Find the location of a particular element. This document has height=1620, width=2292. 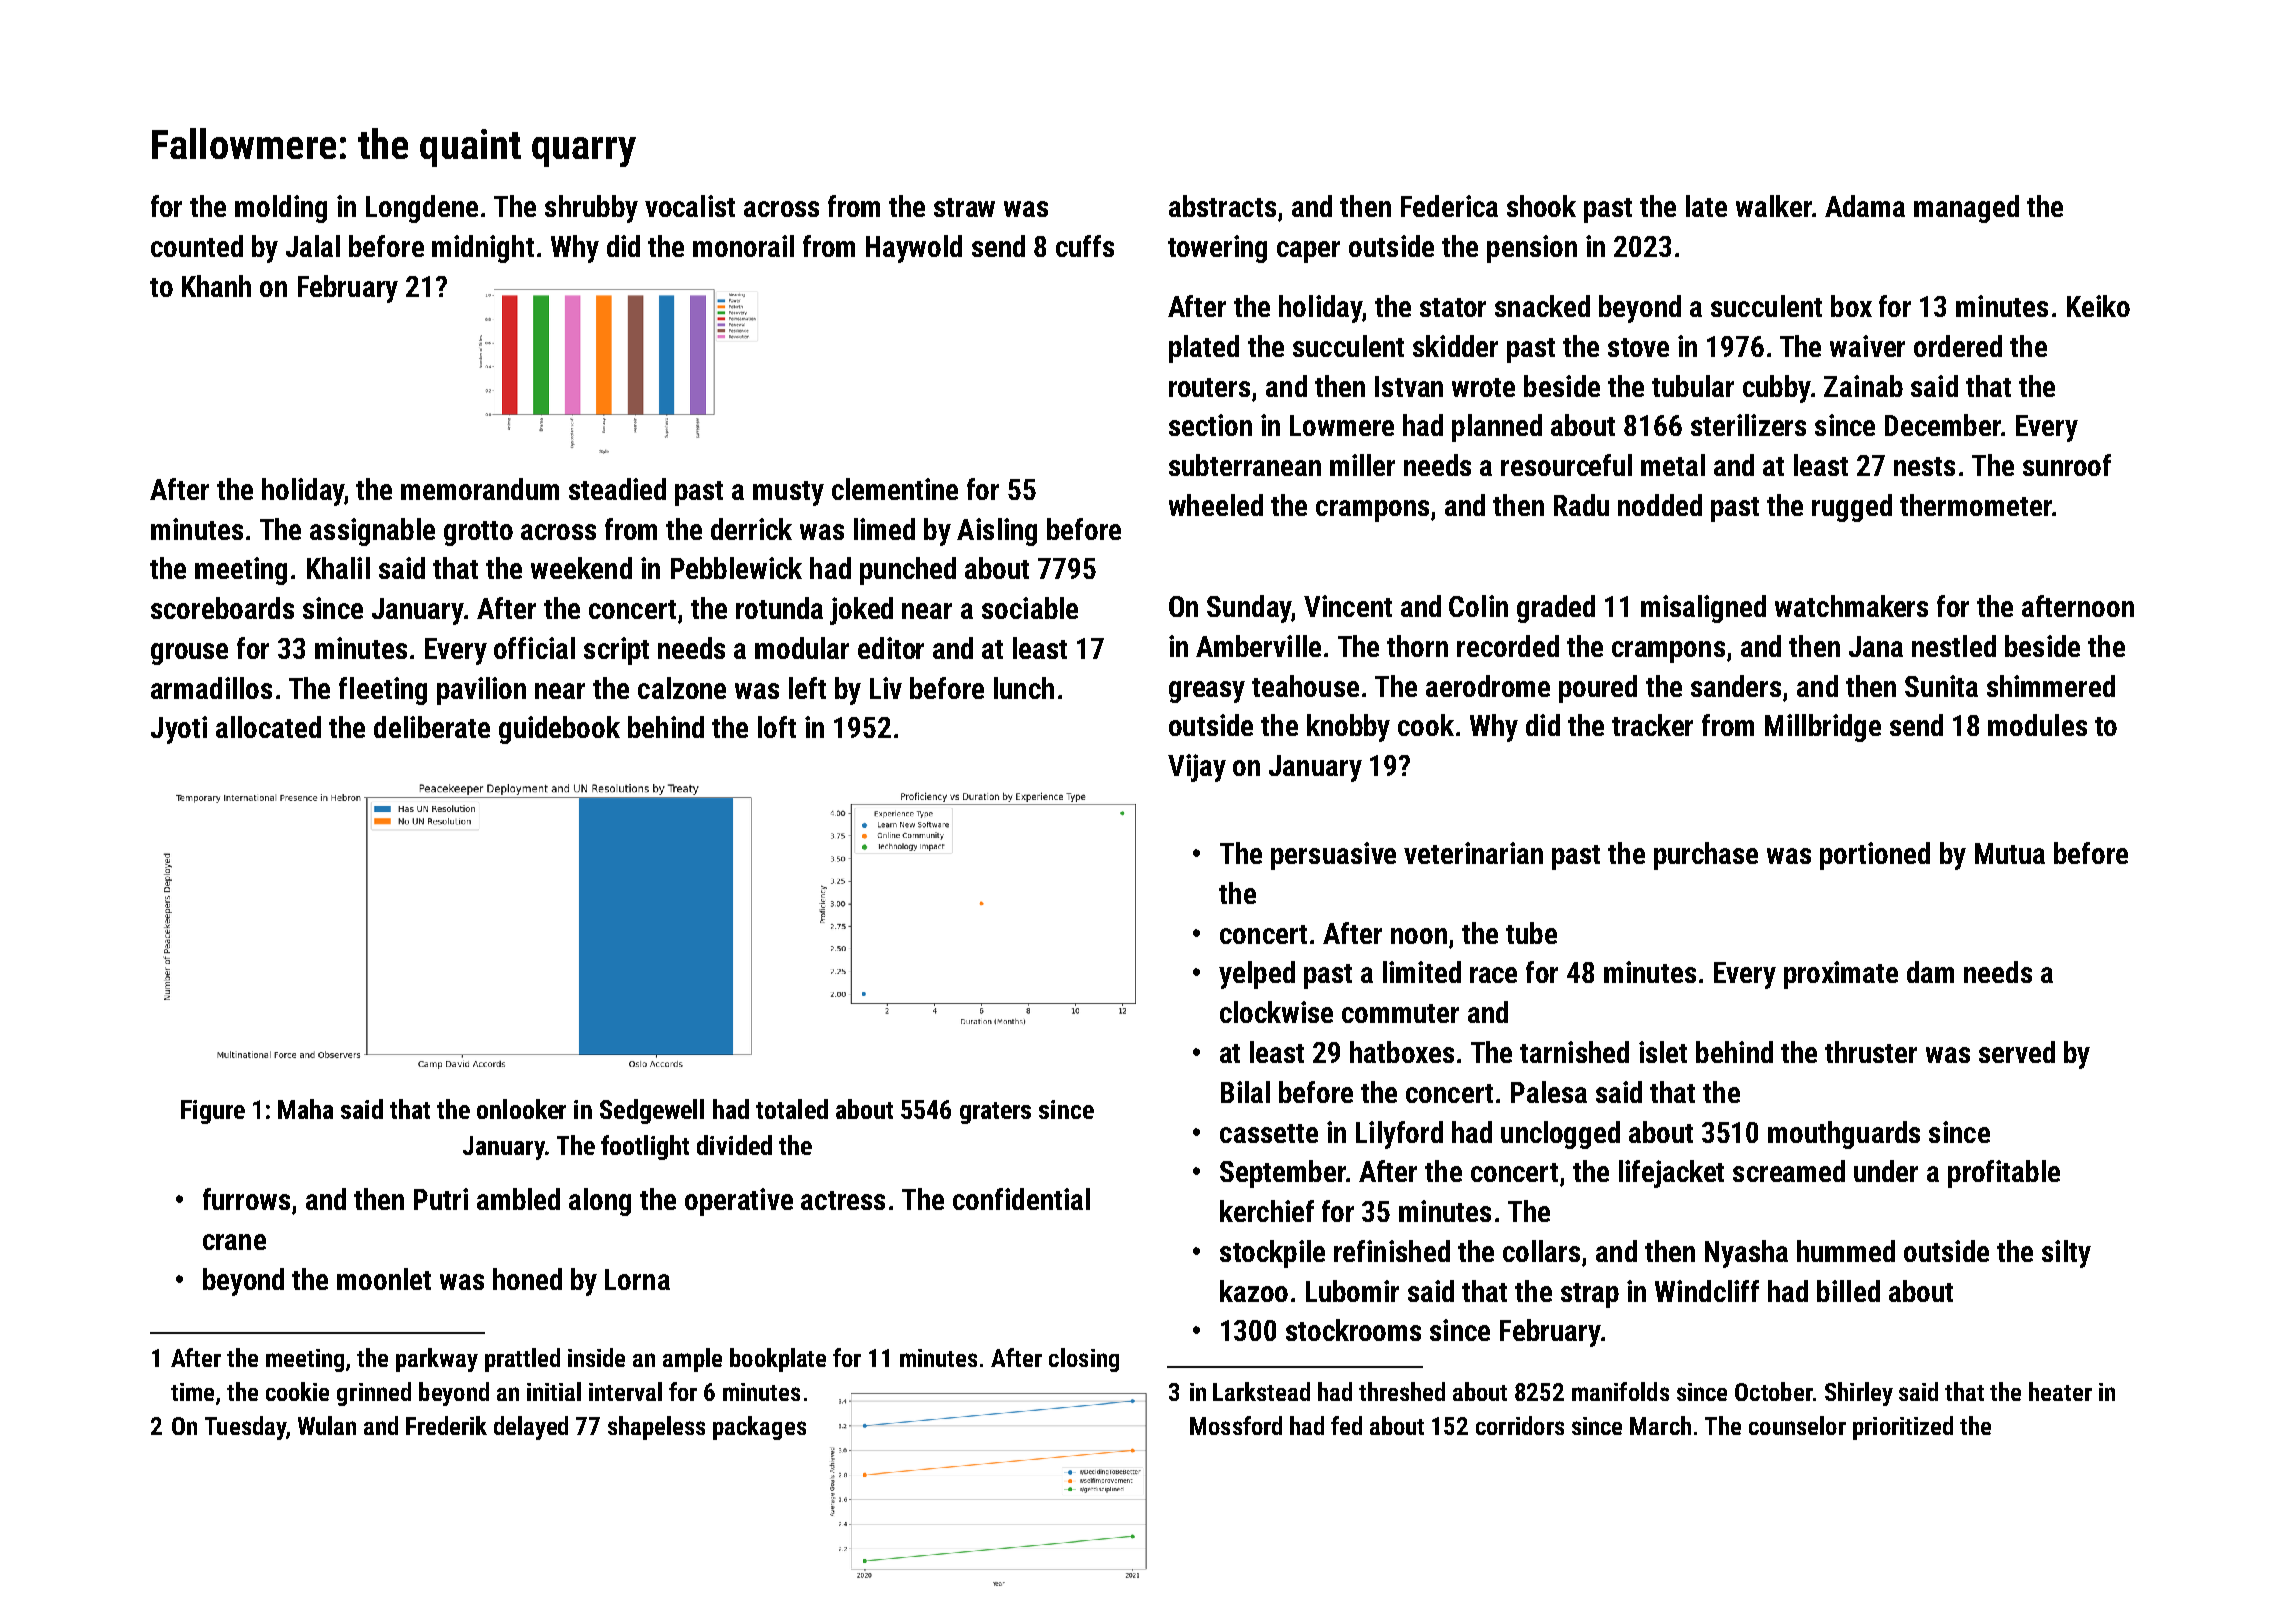

thermometer is located at coordinates (1976, 505).
